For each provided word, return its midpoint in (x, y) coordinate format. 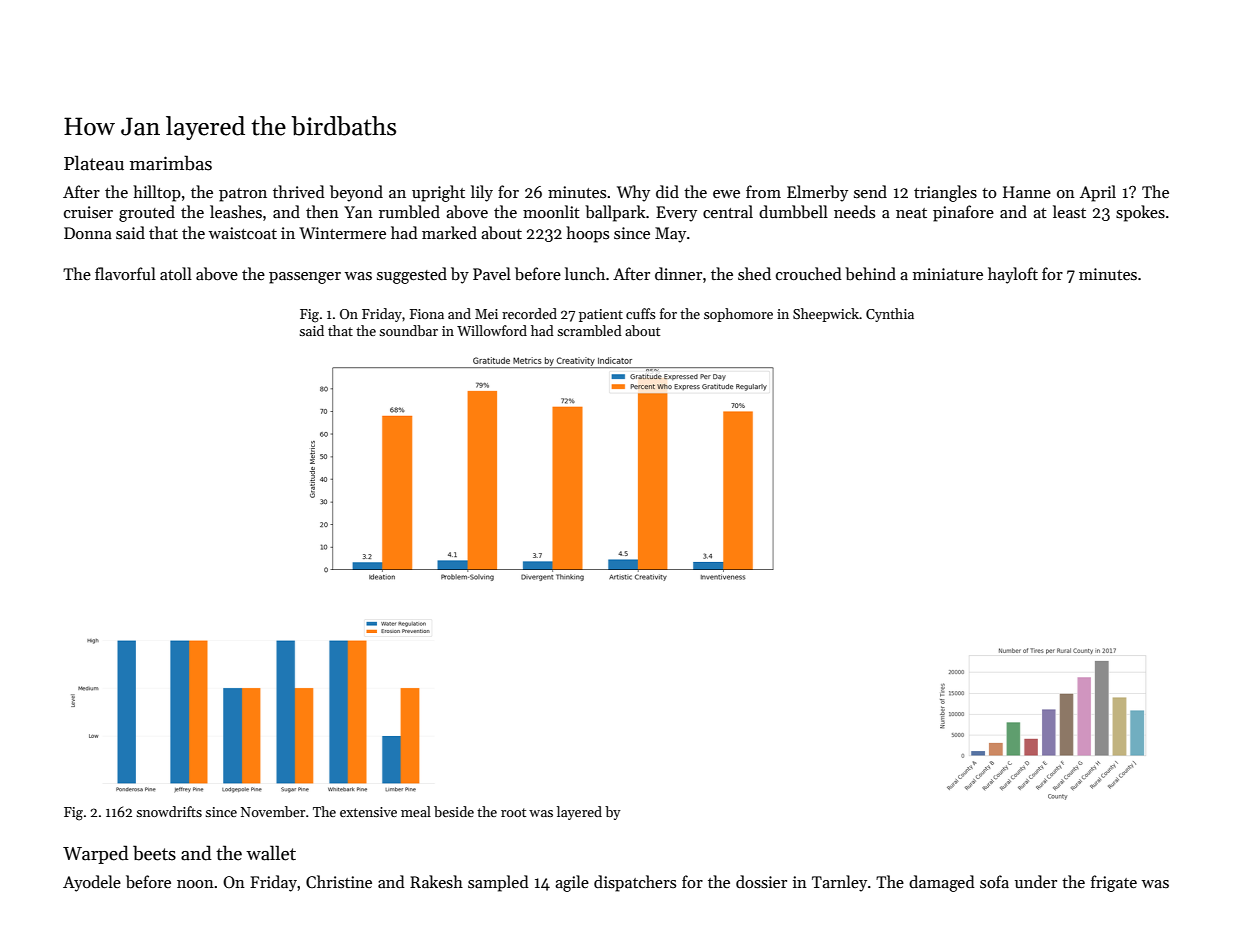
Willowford (492, 330)
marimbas (171, 163)
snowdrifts (169, 811)
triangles (945, 193)
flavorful (125, 273)
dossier (761, 882)
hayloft (1013, 275)
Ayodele (92, 883)
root (513, 812)
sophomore (738, 315)
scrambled (589, 330)
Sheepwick (826, 315)
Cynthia (890, 315)
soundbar (408, 330)
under (1036, 881)
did (667, 191)
